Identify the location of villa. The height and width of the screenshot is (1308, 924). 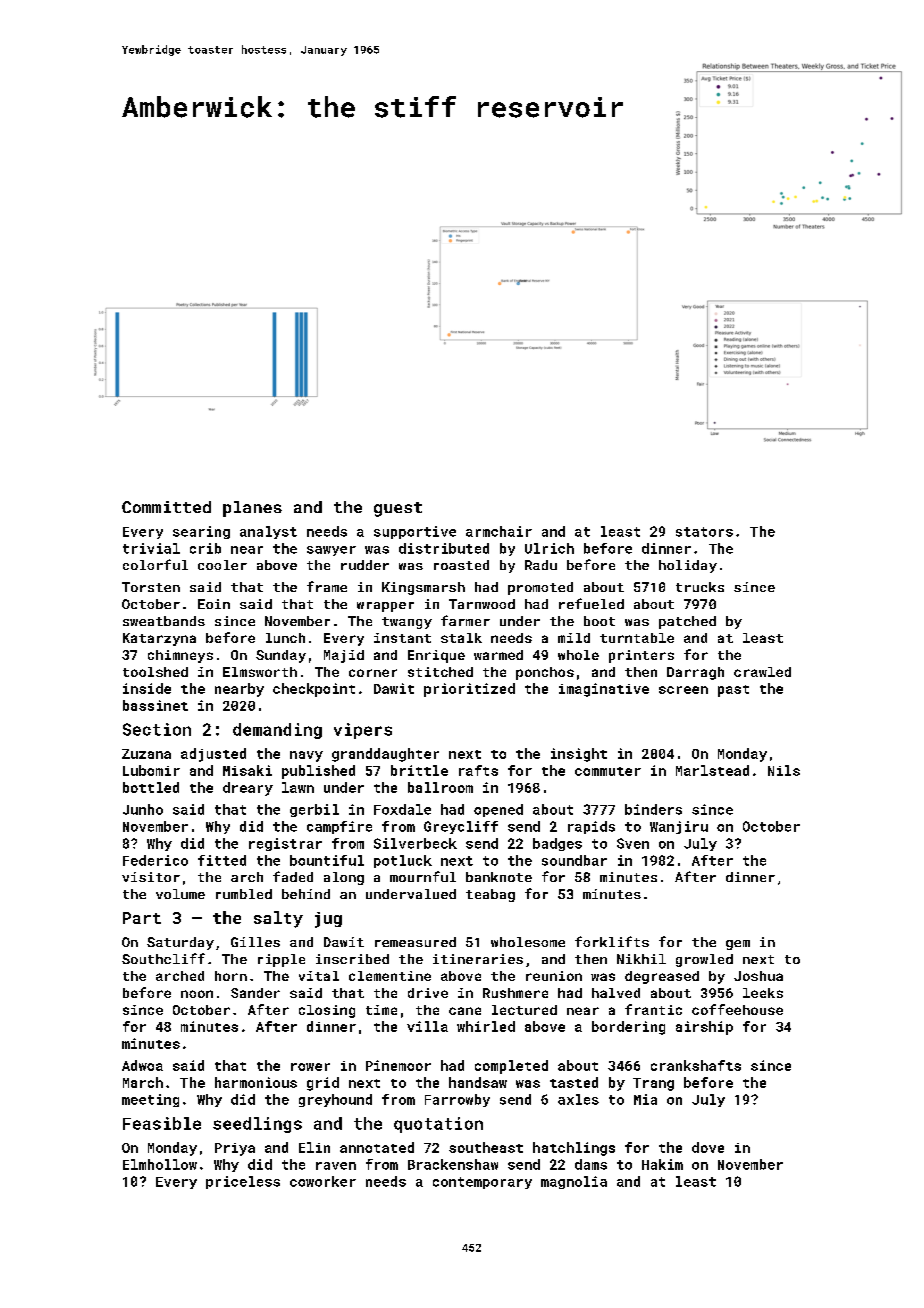
(427, 1026).
